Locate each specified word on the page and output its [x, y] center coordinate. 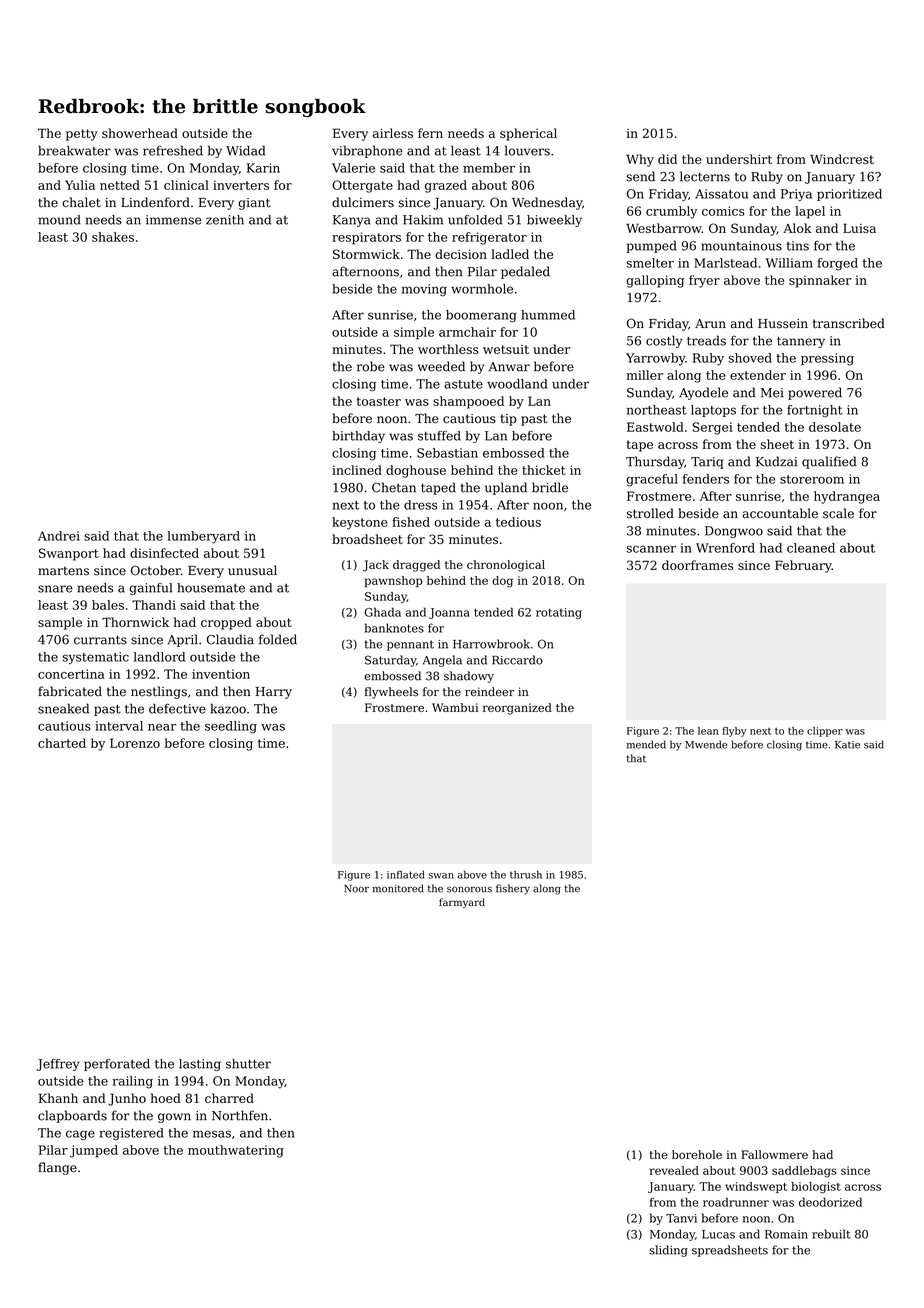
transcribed [849, 323]
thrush [526, 874]
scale [838, 513]
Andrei [59, 536]
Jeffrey [58, 1065]
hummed [548, 315]
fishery [513, 889]
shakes [113, 237]
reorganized [517, 709]
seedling [231, 727]
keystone [360, 523]
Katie [847, 745]
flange [57, 1168]
